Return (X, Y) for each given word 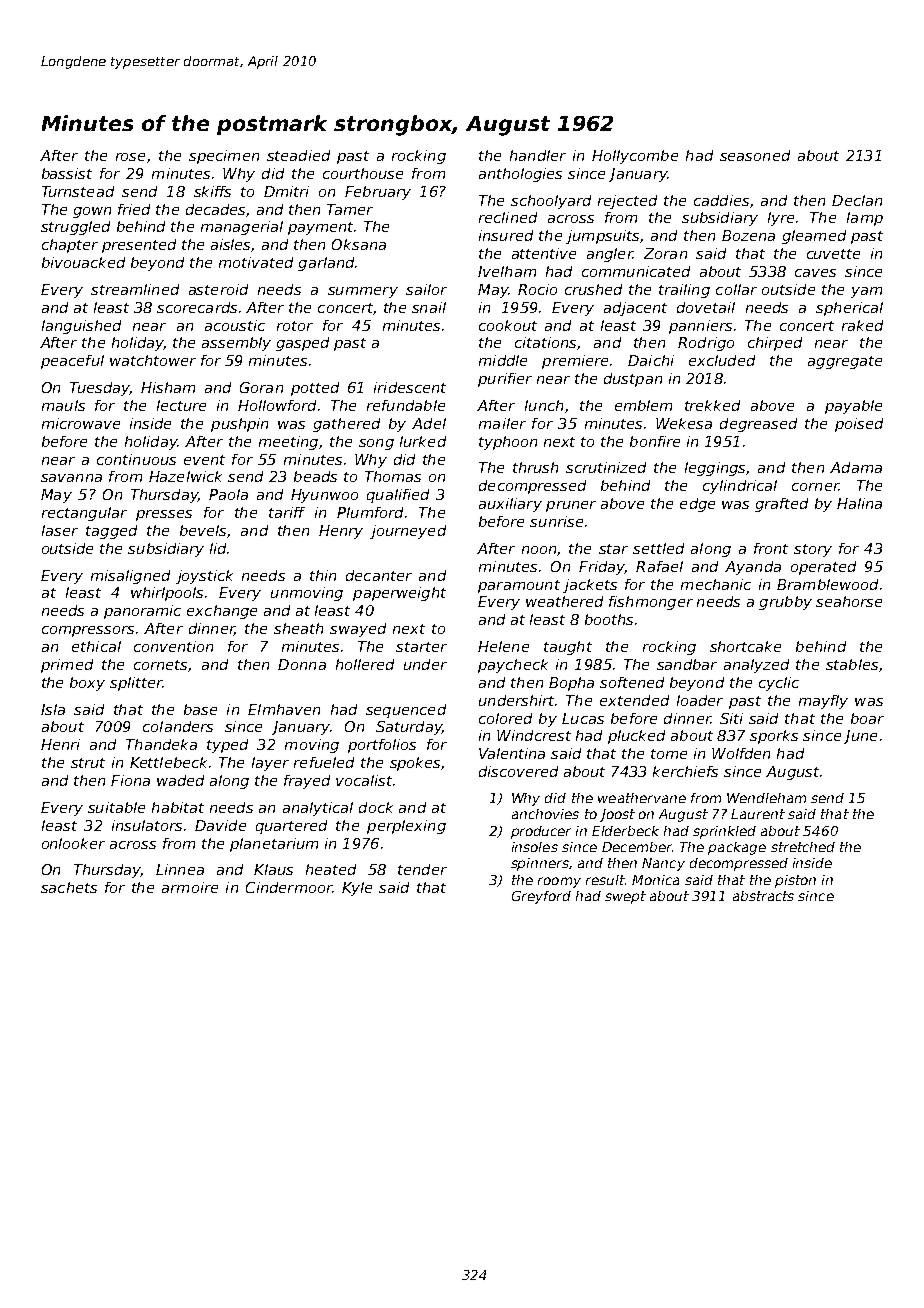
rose (130, 157)
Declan (857, 200)
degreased (758, 425)
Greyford (541, 897)
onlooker (73, 843)
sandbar (687, 664)
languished (81, 327)
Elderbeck (625, 831)
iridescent (410, 387)
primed (67, 666)
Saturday (409, 728)
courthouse (363, 173)
